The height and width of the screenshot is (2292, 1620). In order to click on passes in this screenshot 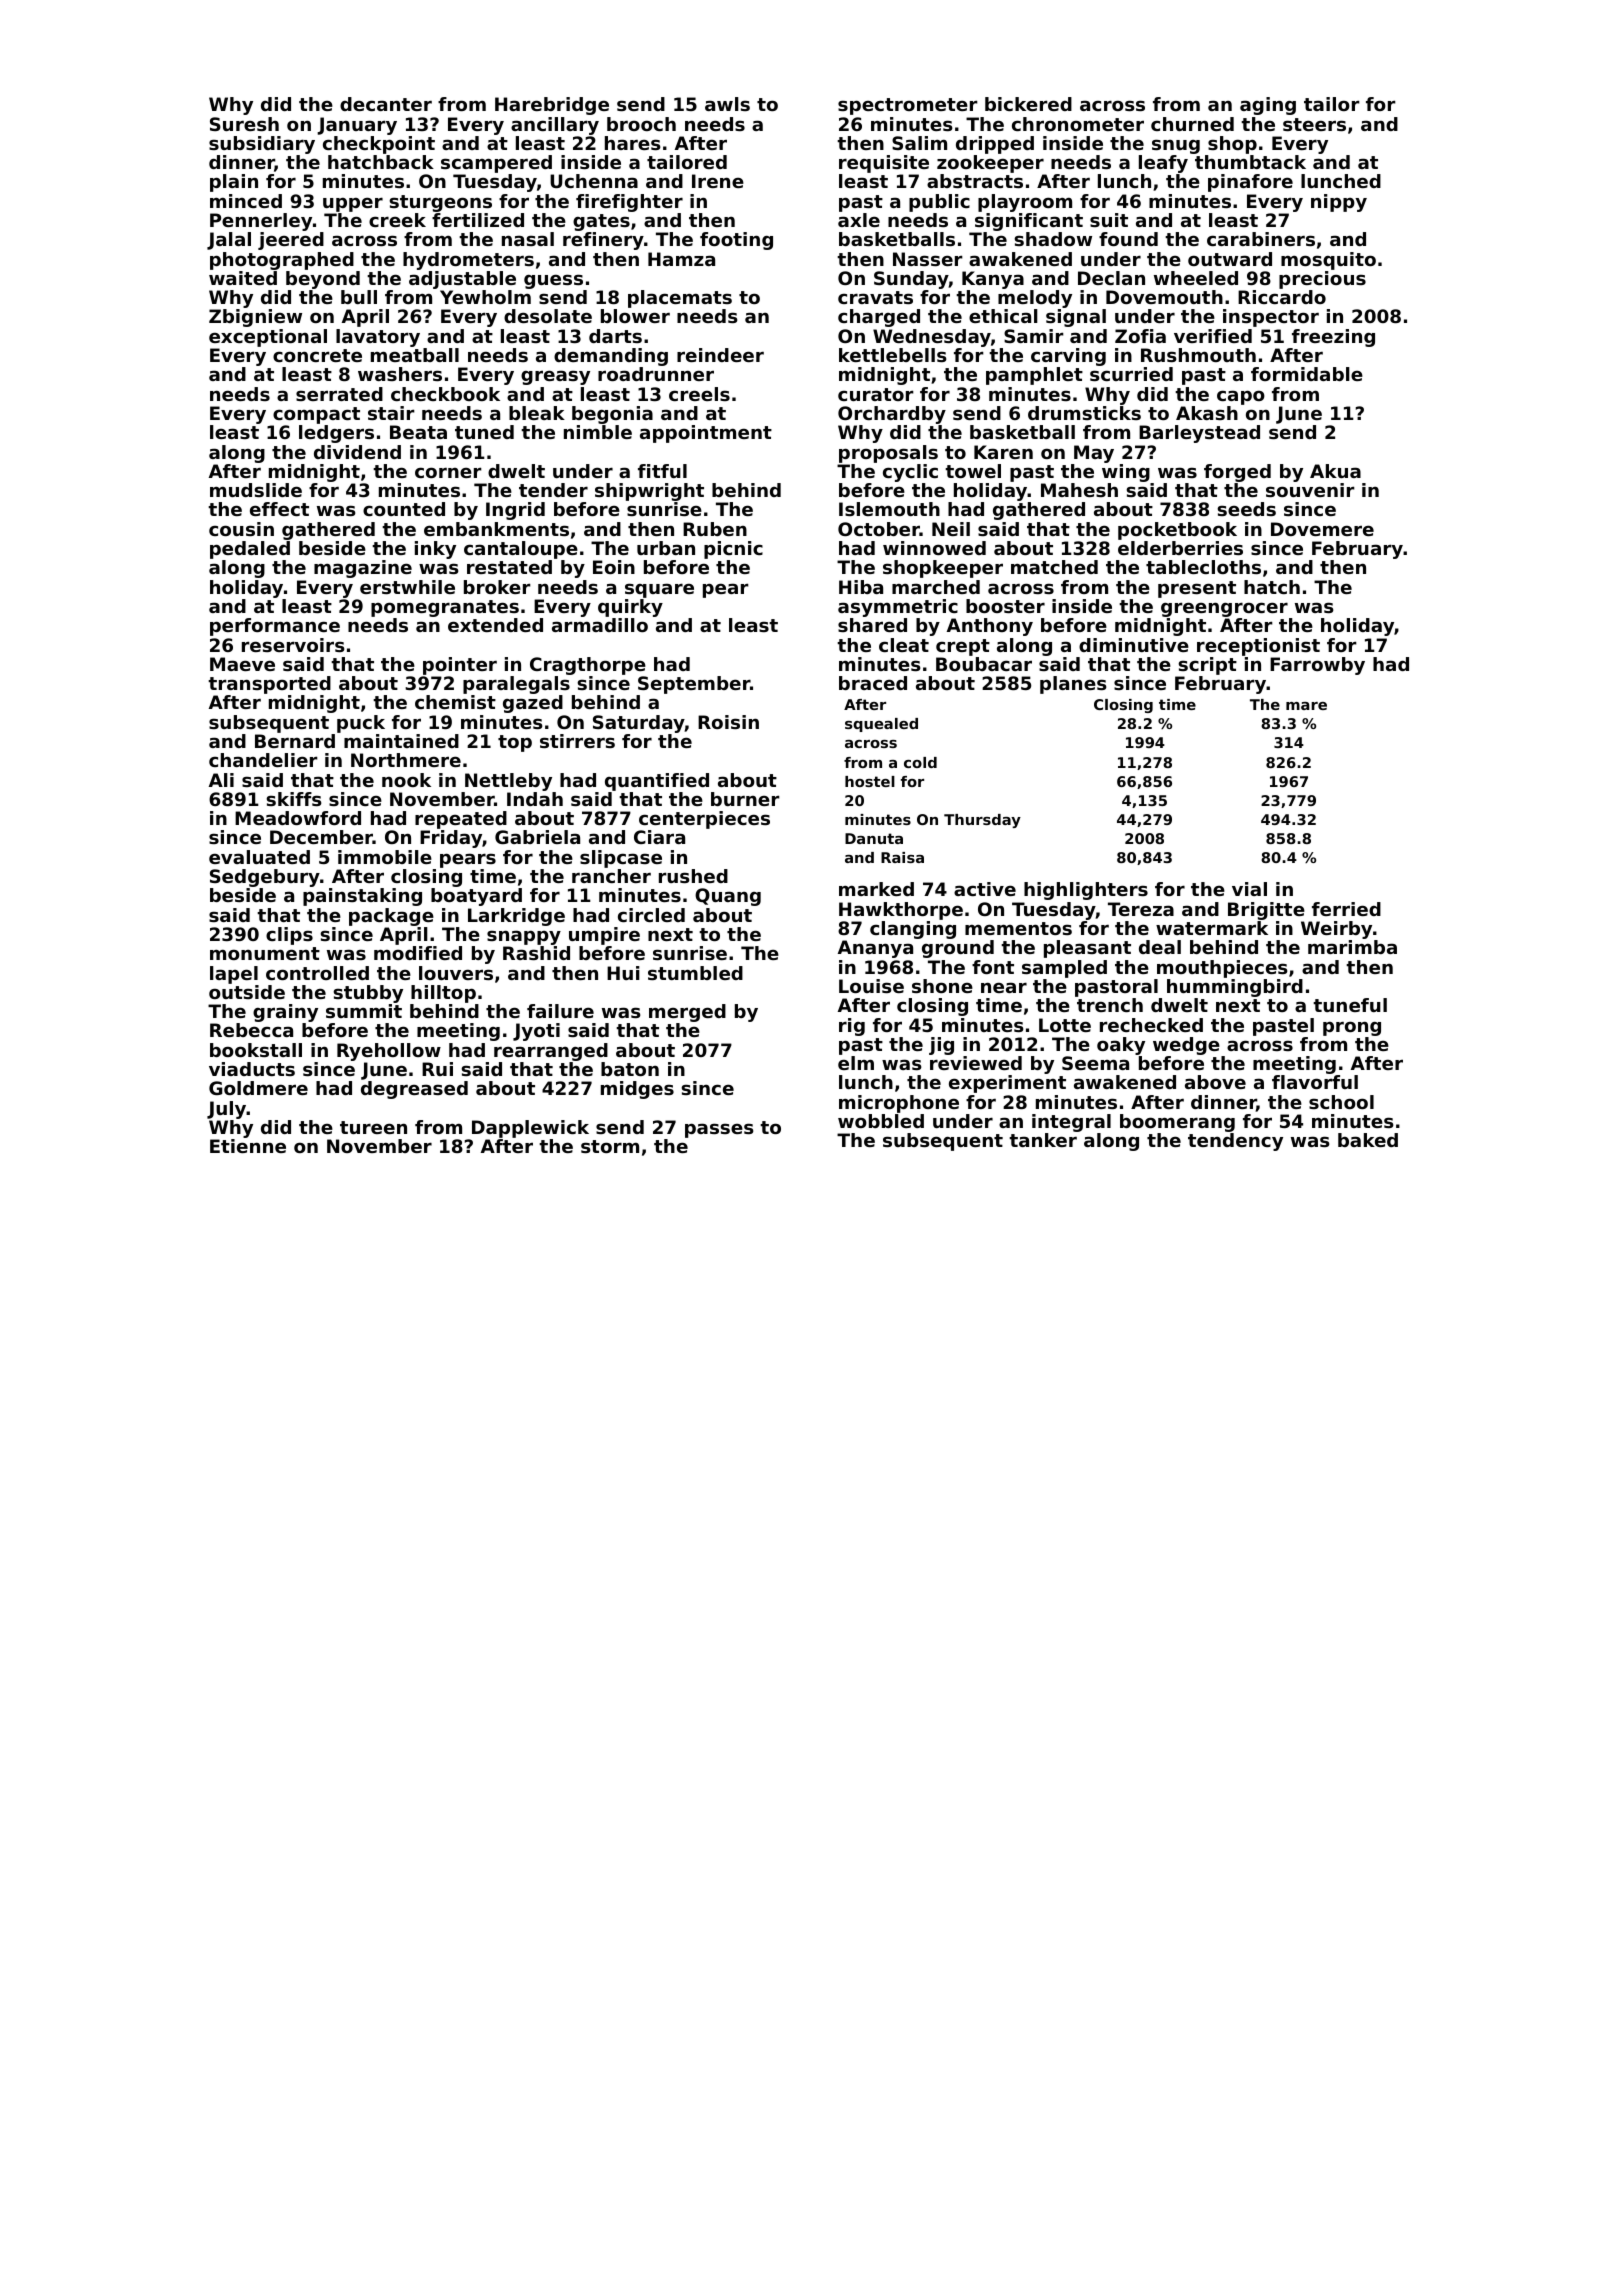, I will do `click(719, 1130)`.
